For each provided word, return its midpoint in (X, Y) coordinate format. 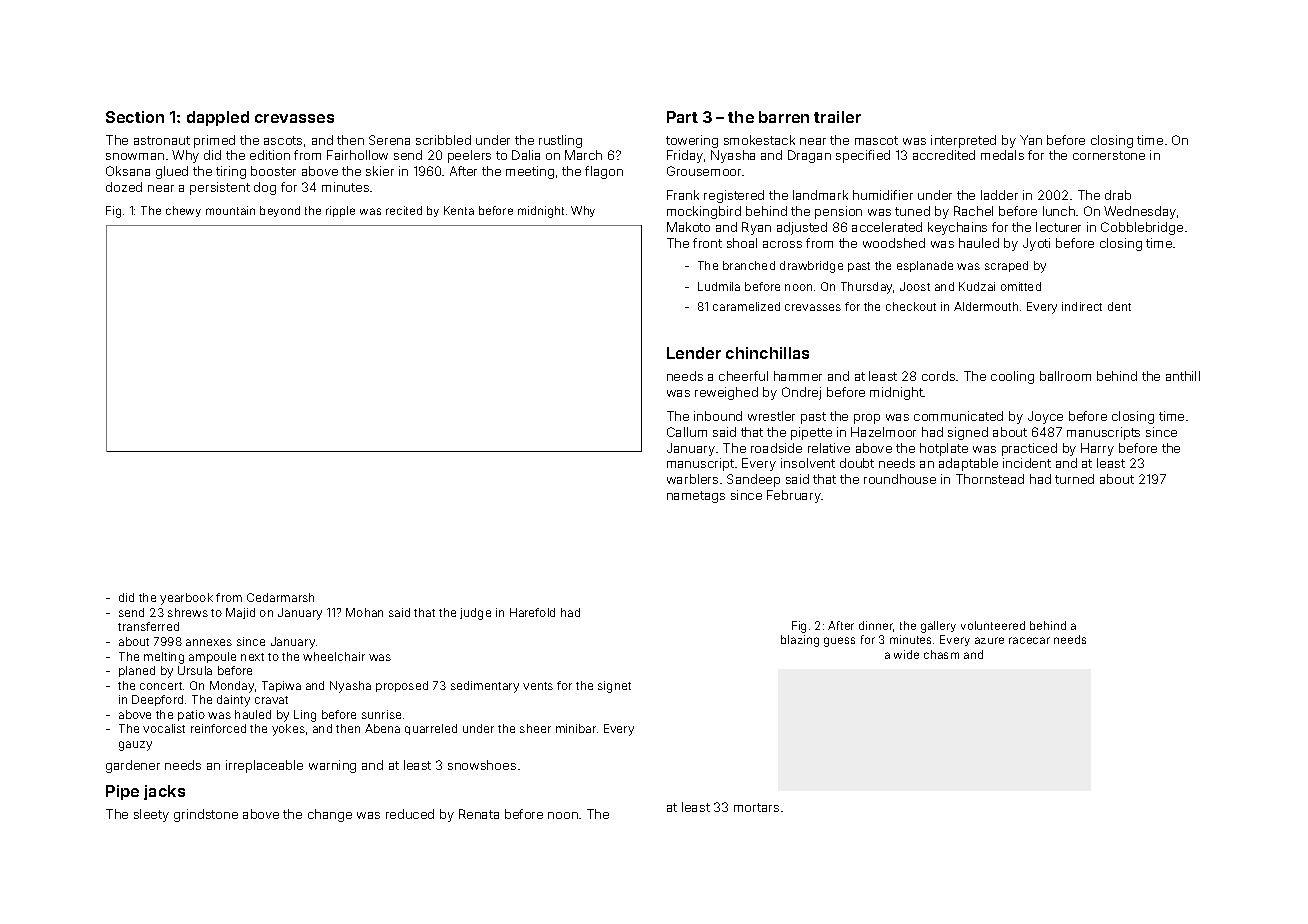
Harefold (532, 612)
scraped (1006, 266)
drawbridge (811, 267)
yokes (288, 730)
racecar (1029, 640)
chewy (183, 211)
